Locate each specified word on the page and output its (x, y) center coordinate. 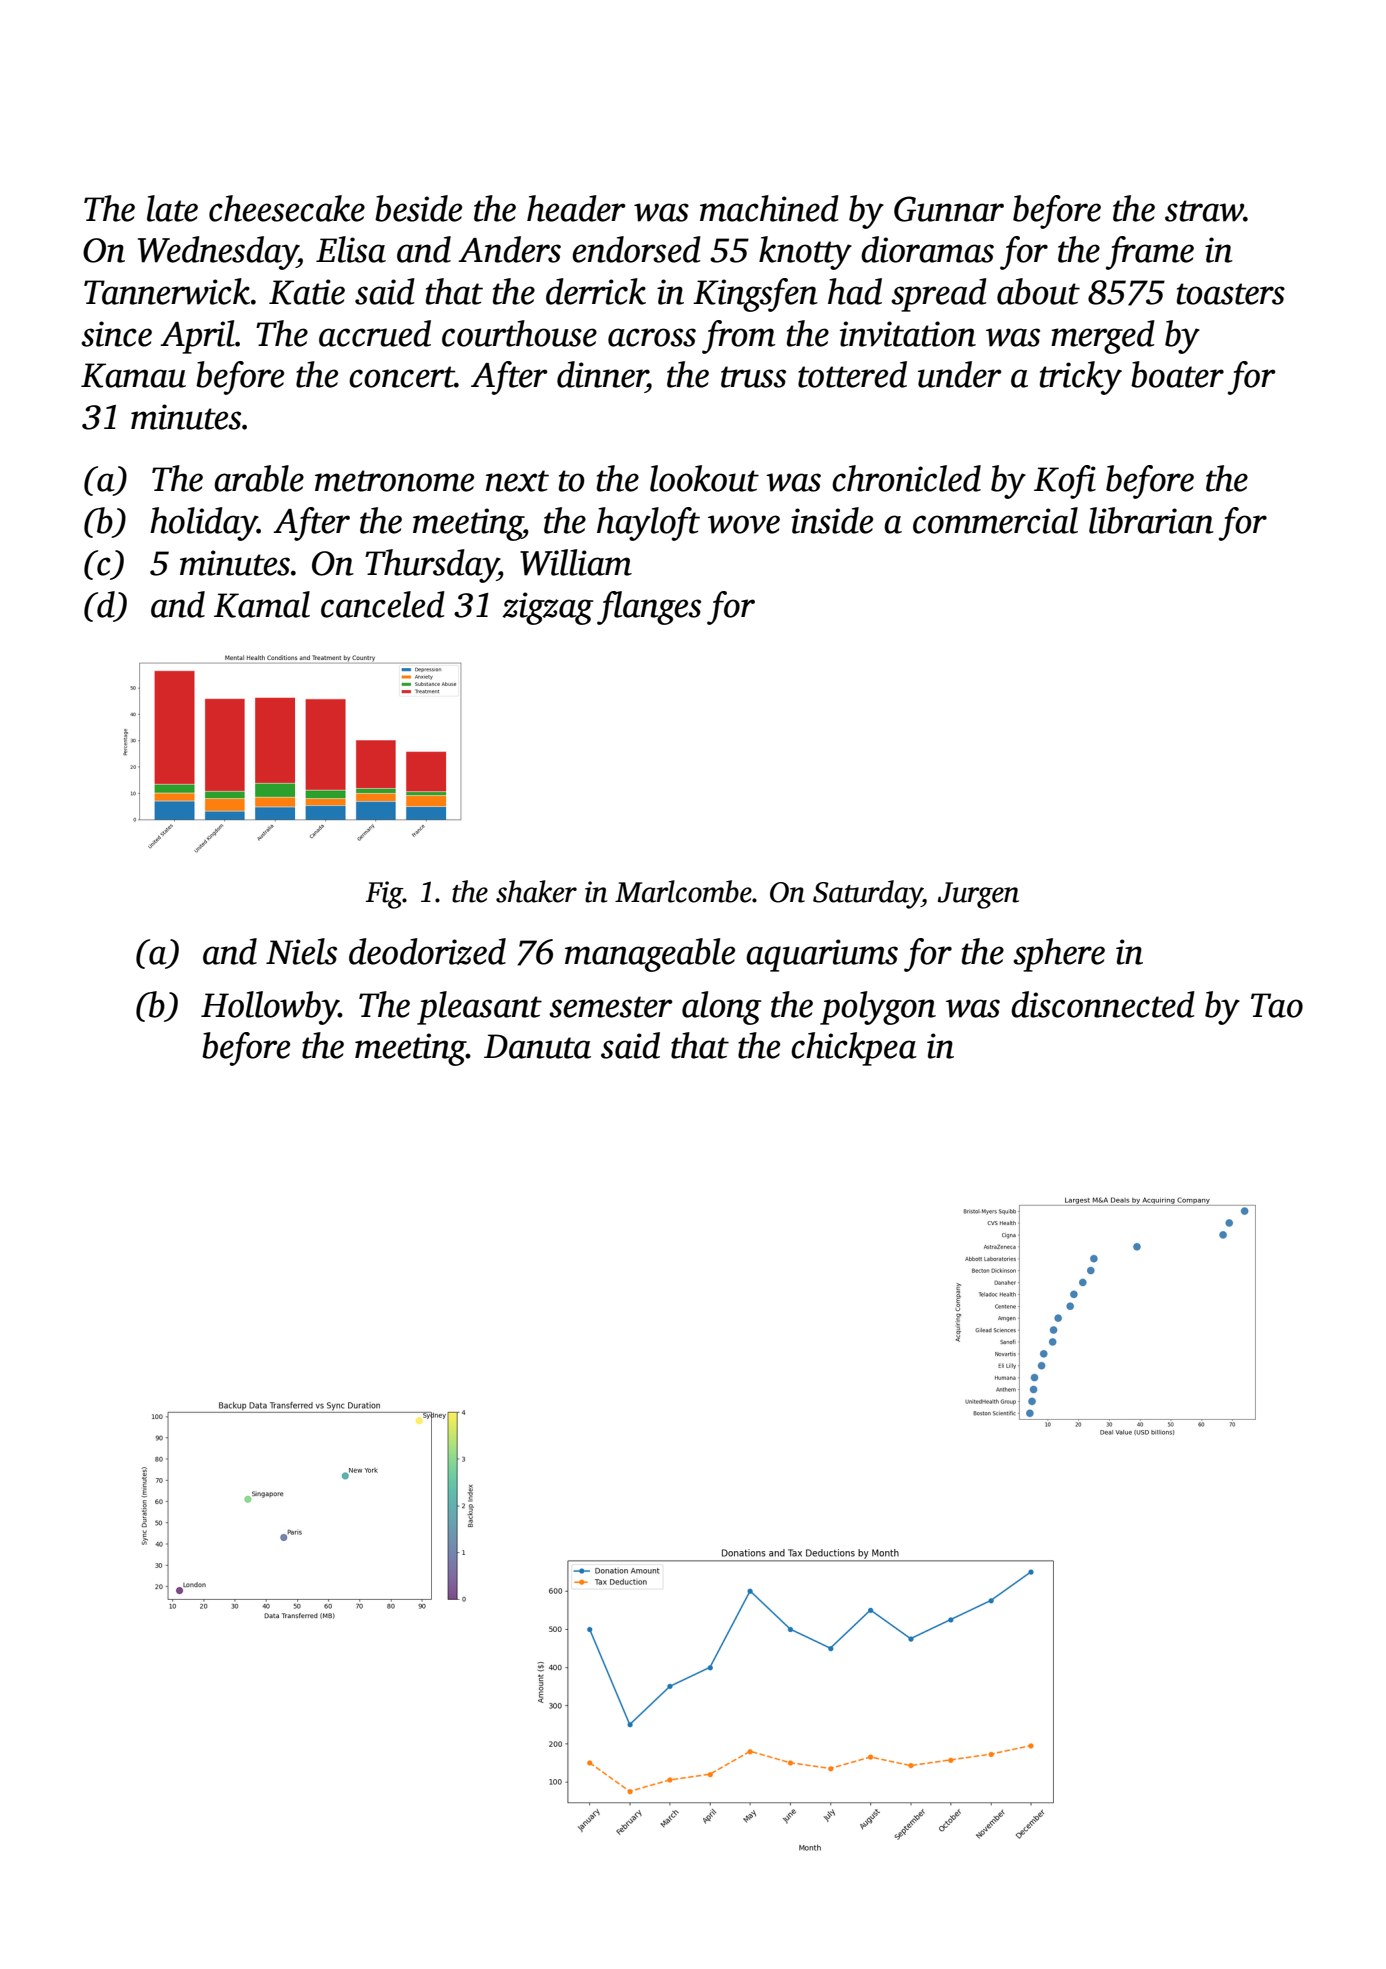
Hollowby (270, 1008)
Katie (307, 292)
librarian (1151, 520)
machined (769, 208)
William (576, 562)
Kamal (262, 604)
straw (1204, 211)
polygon (878, 1008)
